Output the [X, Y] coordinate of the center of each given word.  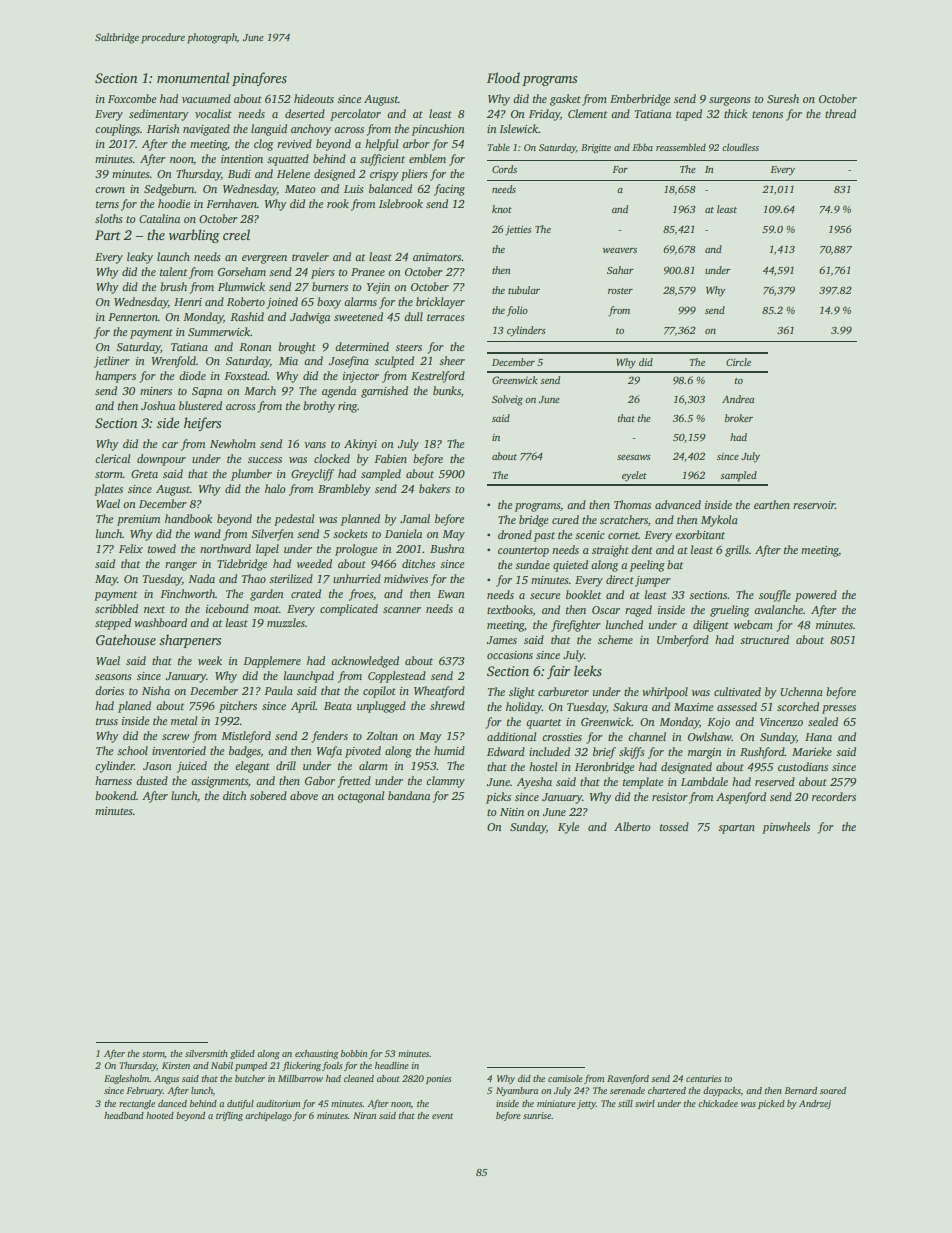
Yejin [378, 288]
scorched [798, 706]
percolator [355, 115]
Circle [738, 362]
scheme [615, 639]
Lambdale [704, 781]
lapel [267, 550]
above [304, 795]
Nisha [156, 690]
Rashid [247, 316]
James [502, 640]
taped [689, 115]
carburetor [563, 691]
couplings [117, 130]
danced [172, 1103]
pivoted [363, 752]
